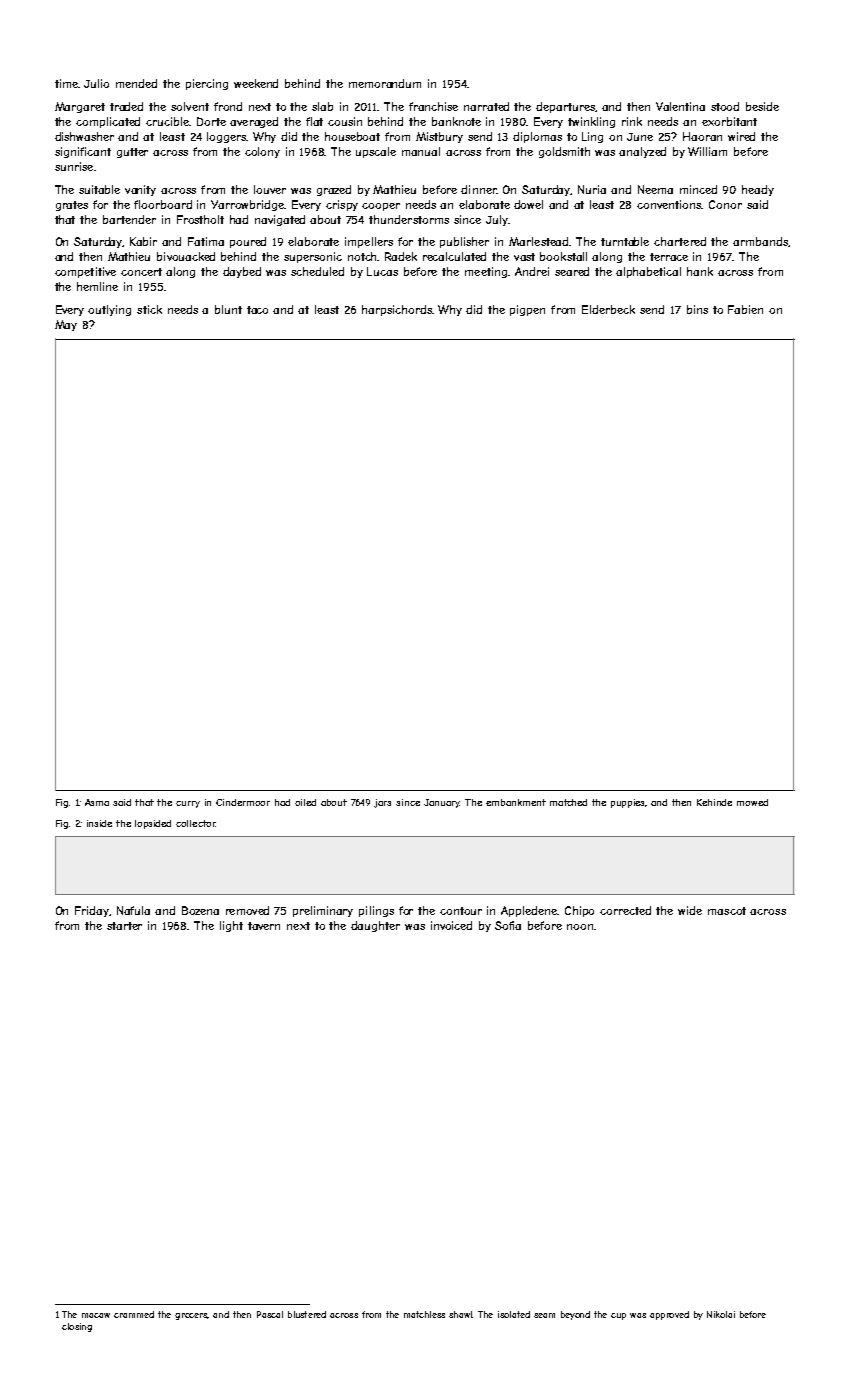 This document has width=849, height=1400. I want to click on oiled, so click(305, 802).
